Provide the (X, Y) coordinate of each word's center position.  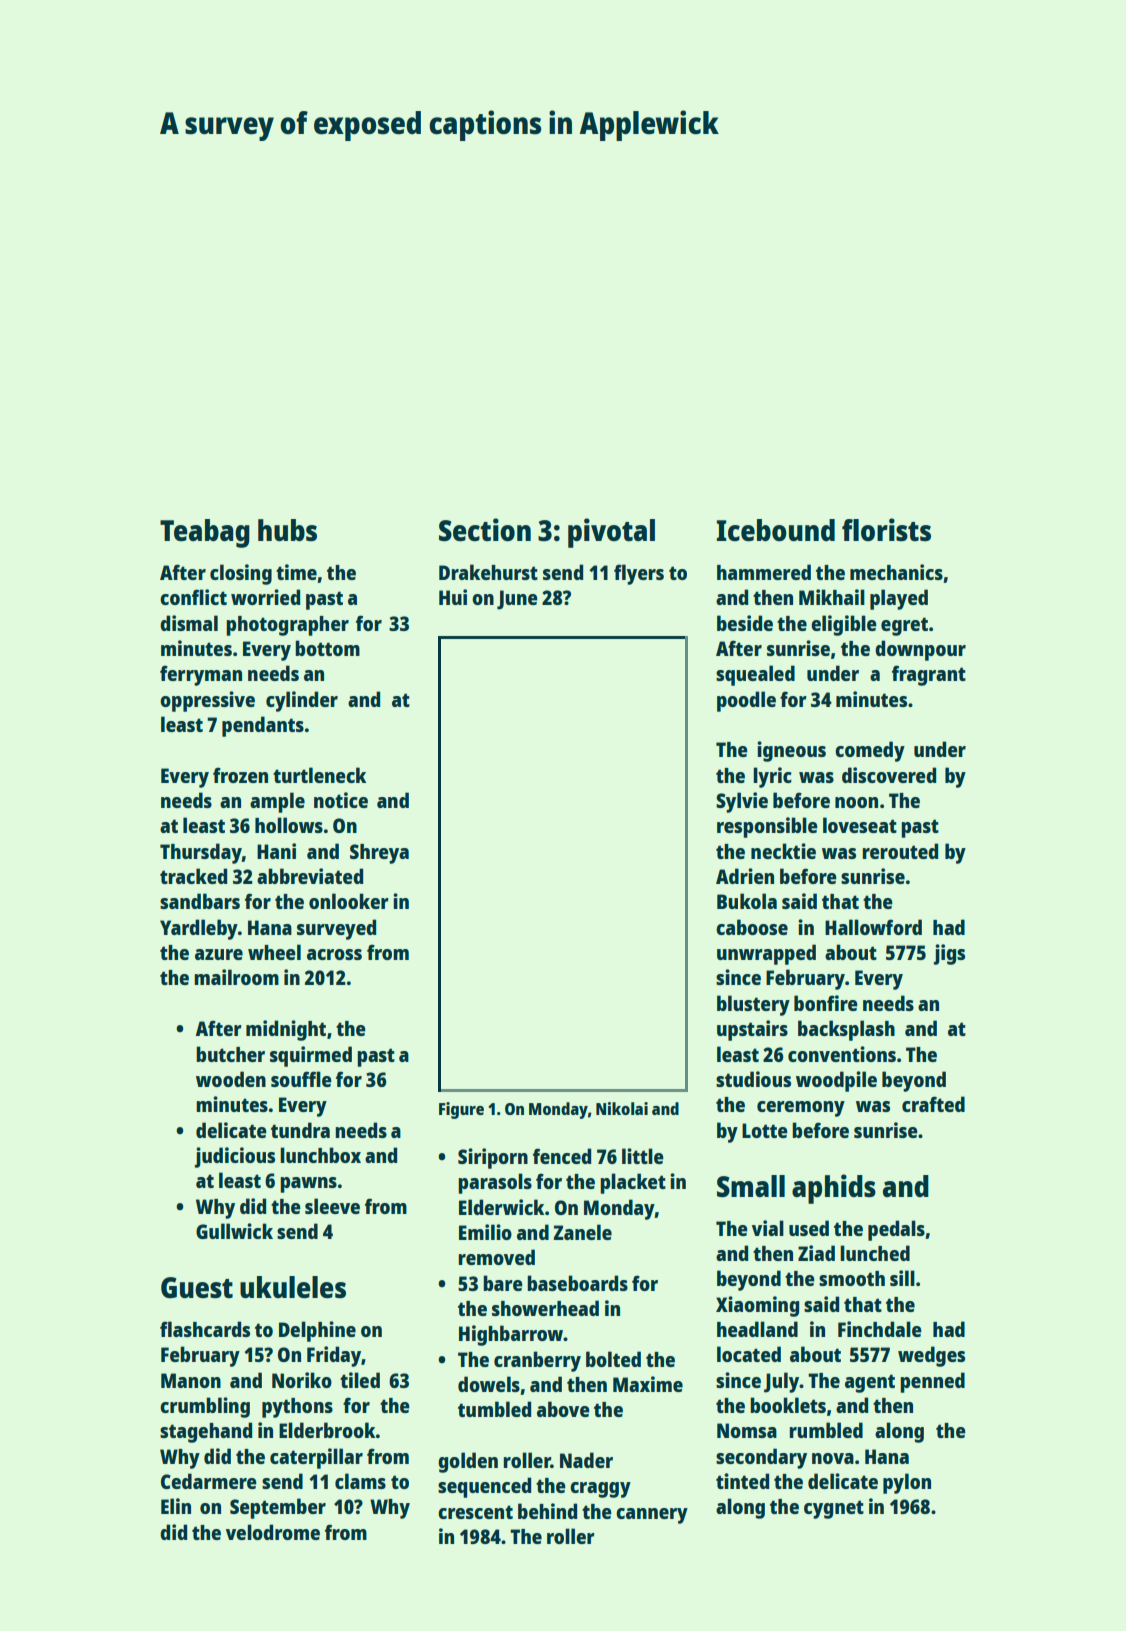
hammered (764, 572)
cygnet (834, 1509)
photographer (288, 626)
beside (745, 623)
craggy (600, 1490)
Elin (176, 1506)
